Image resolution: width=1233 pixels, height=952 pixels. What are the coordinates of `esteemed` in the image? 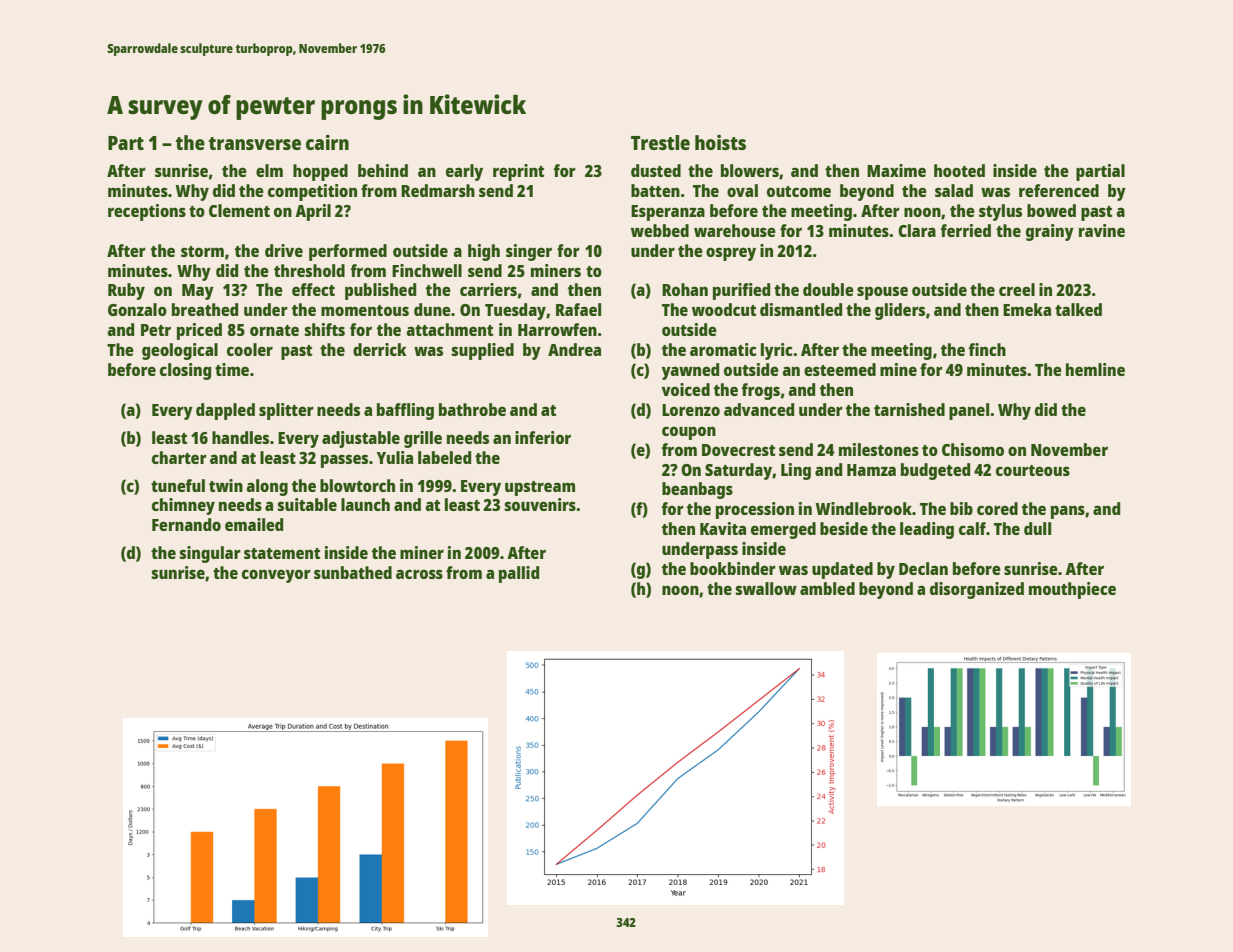 It's located at (840, 369).
